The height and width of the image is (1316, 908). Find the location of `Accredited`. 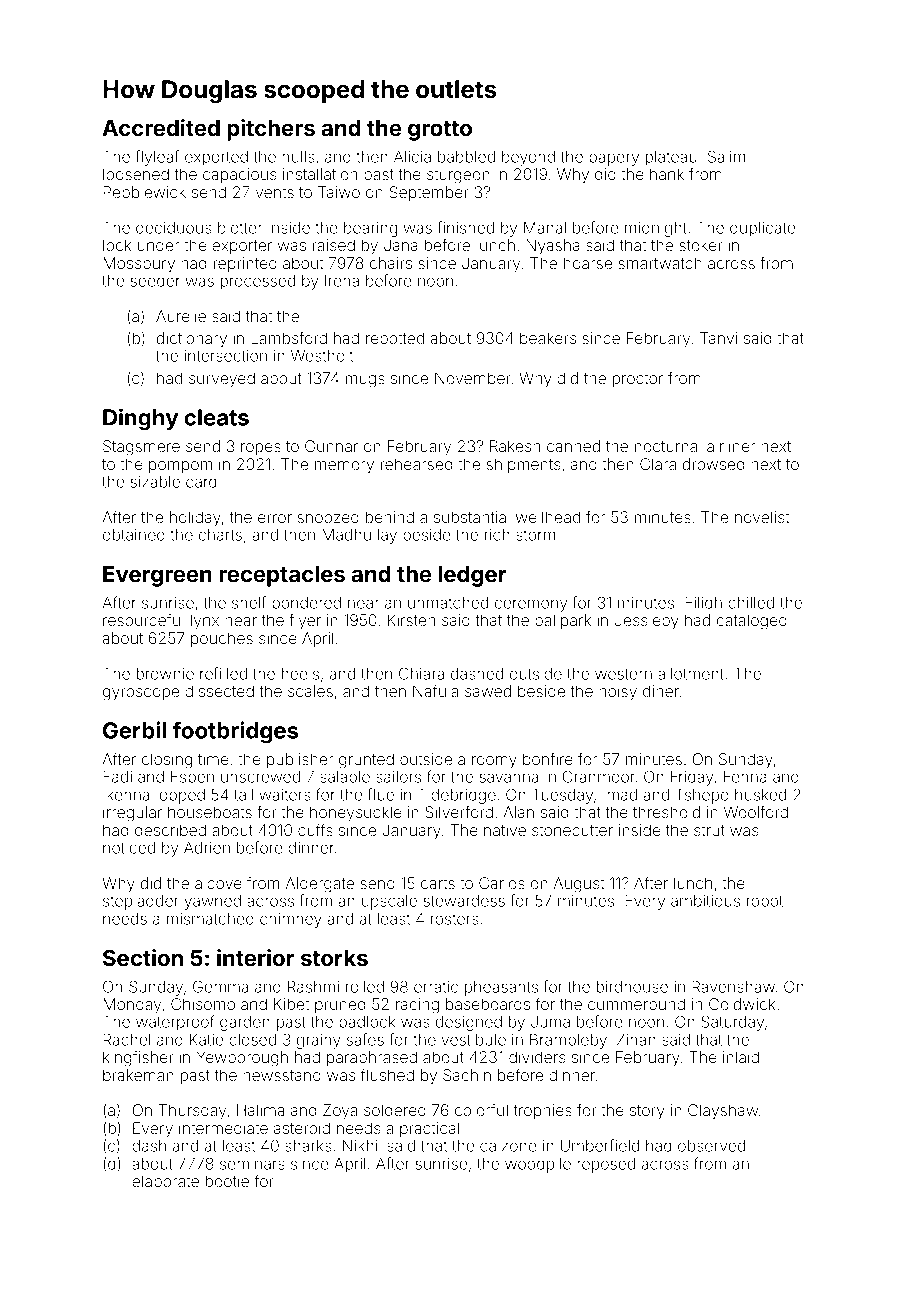

Accredited is located at coordinates (161, 127).
